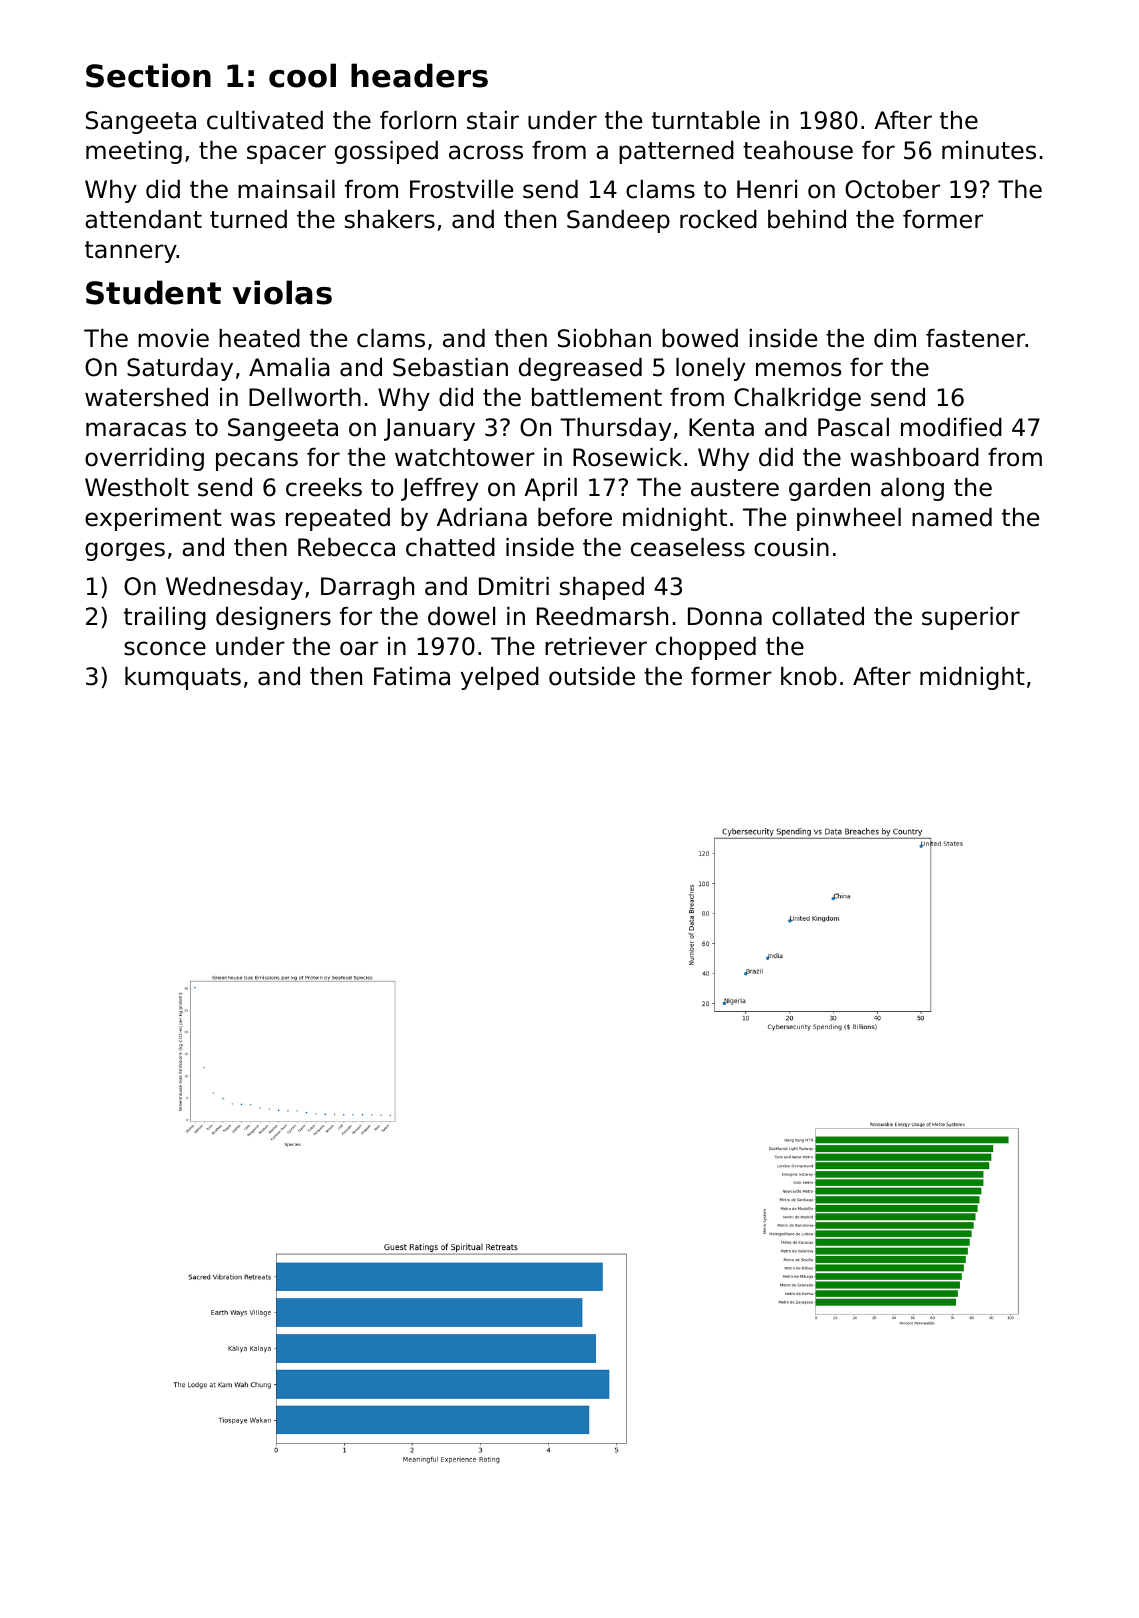  I want to click on headers, so click(419, 75).
